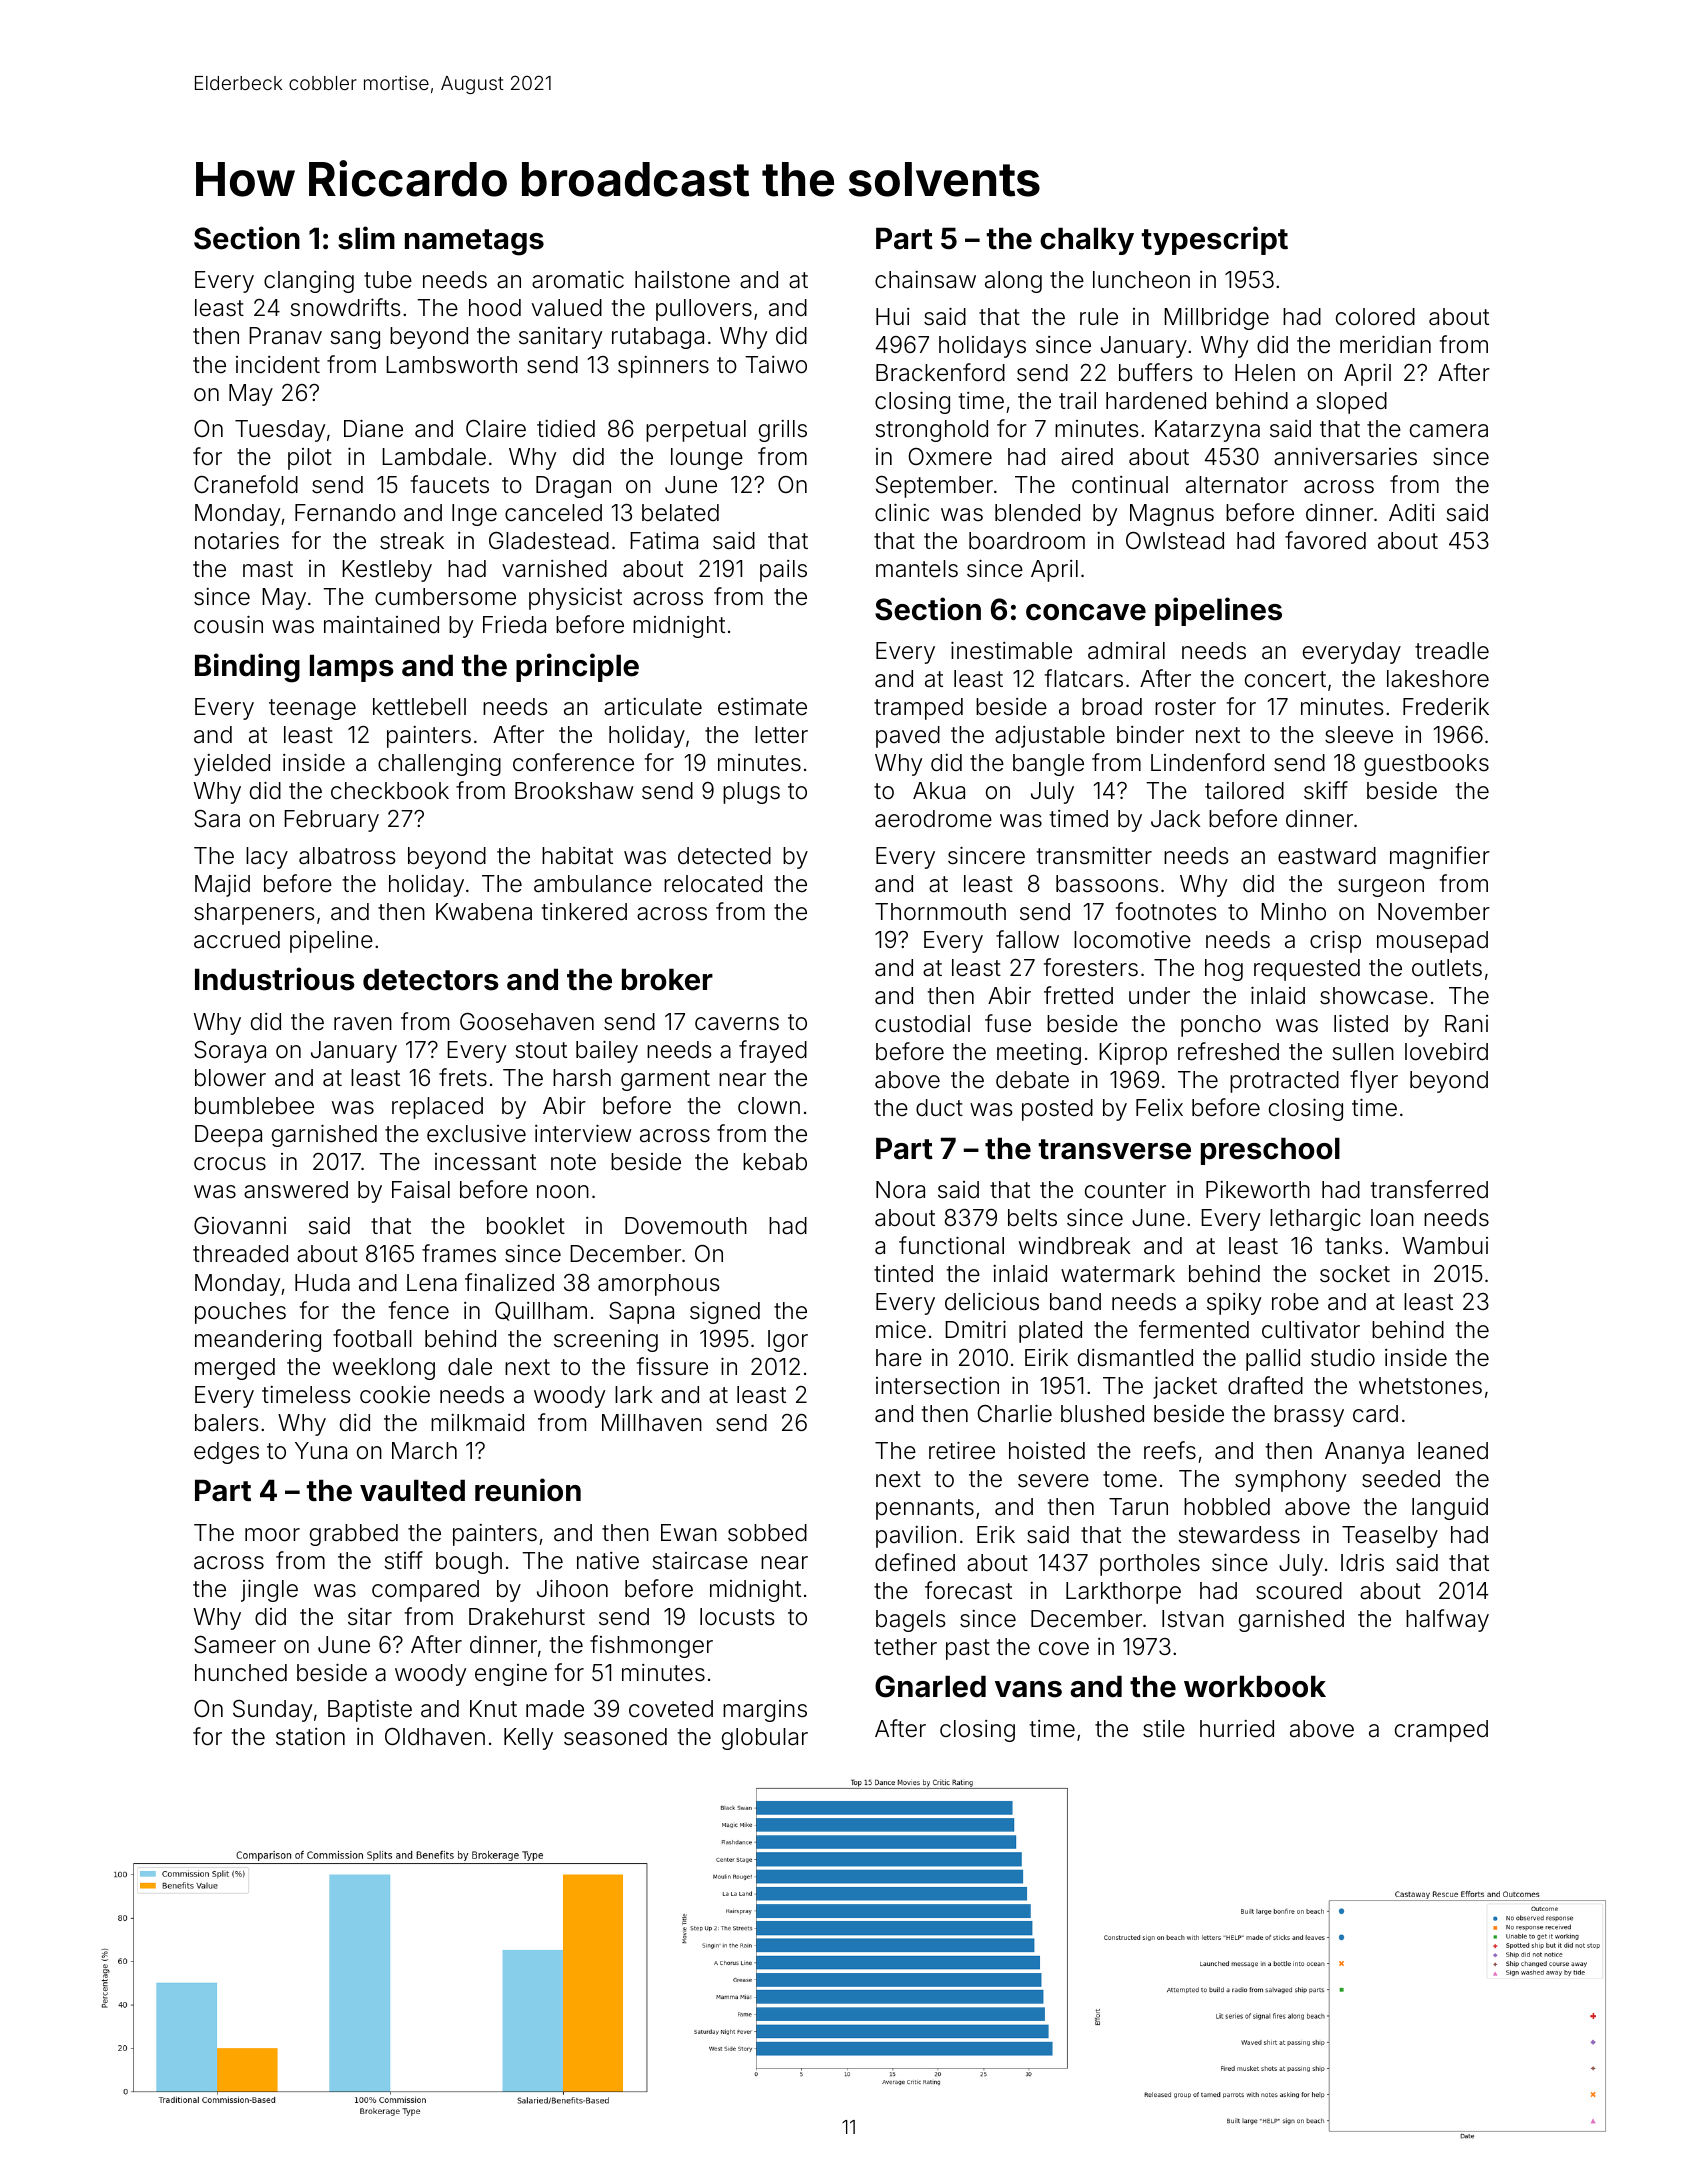  What do you see at coordinates (1441, 1731) in the screenshot?
I see `cramped` at bounding box center [1441, 1731].
